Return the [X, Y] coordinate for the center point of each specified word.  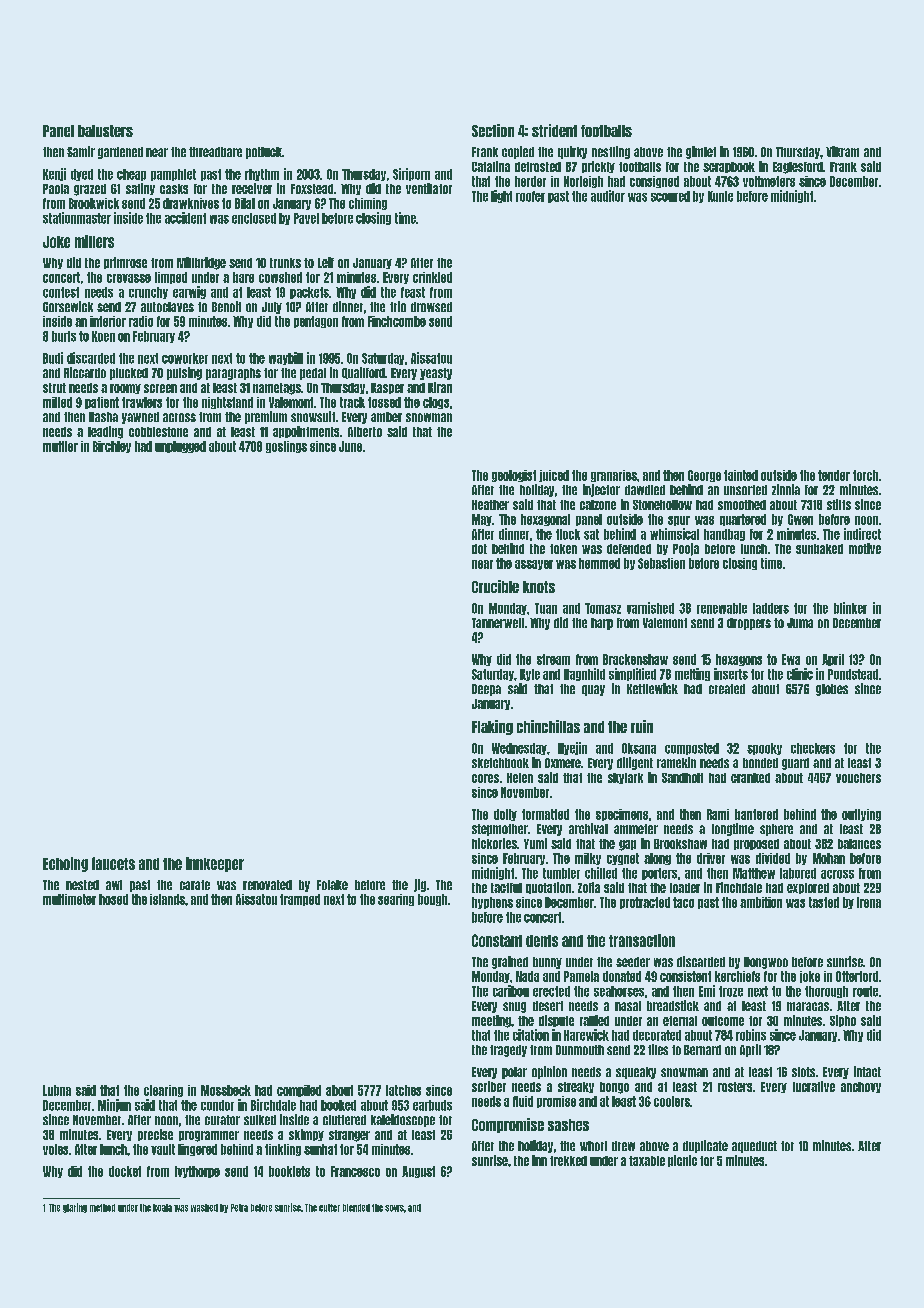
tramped [300, 900]
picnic [682, 1161]
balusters [105, 131]
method [102, 1208]
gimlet [701, 152]
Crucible [495, 586]
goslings [286, 447]
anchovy [861, 1087]
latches [403, 1090]
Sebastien [661, 563]
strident [554, 130]
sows [394, 1208]
